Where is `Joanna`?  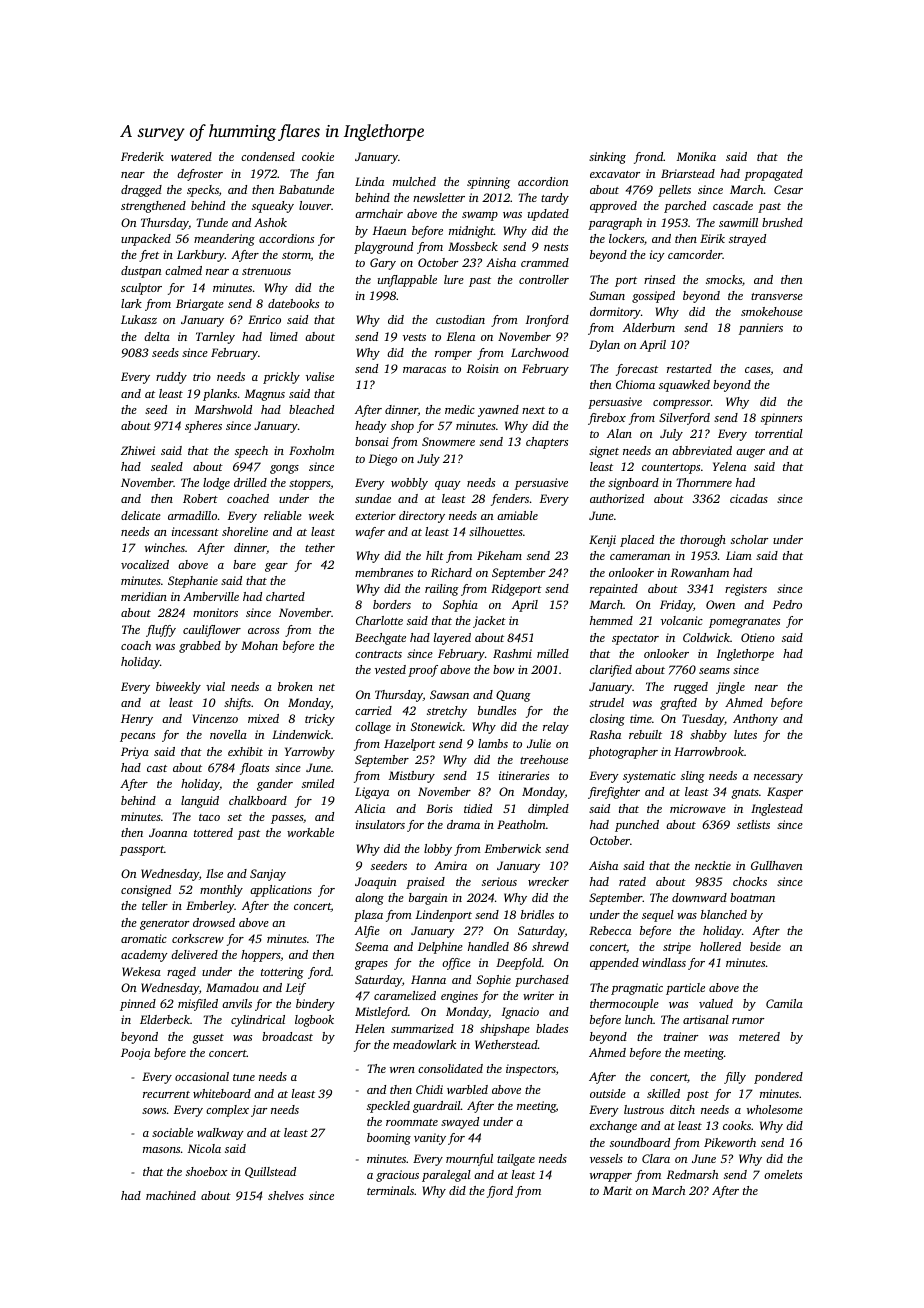 Joanna is located at coordinates (168, 832).
